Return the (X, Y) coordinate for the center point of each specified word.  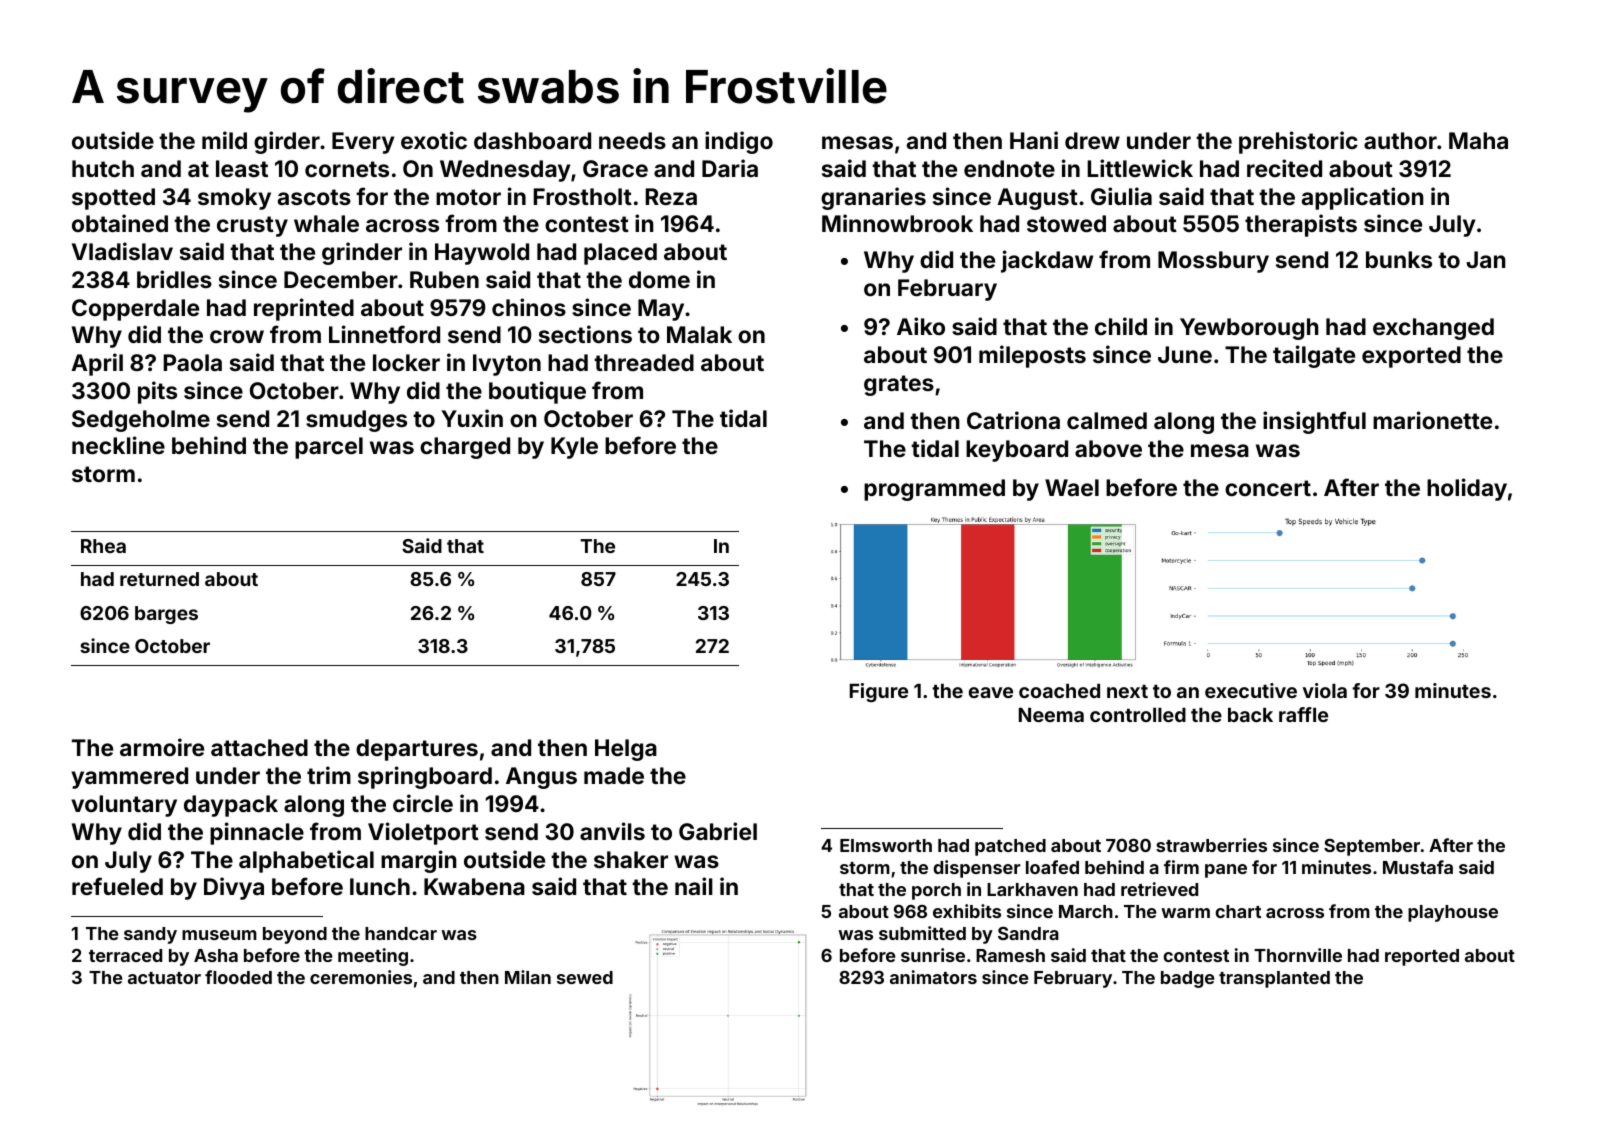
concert (1268, 488)
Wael (1072, 487)
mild (224, 140)
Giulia (1121, 196)
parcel (329, 448)
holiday (1467, 489)
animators (933, 977)
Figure (879, 692)
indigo (739, 142)
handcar (401, 933)
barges (166, 615)
